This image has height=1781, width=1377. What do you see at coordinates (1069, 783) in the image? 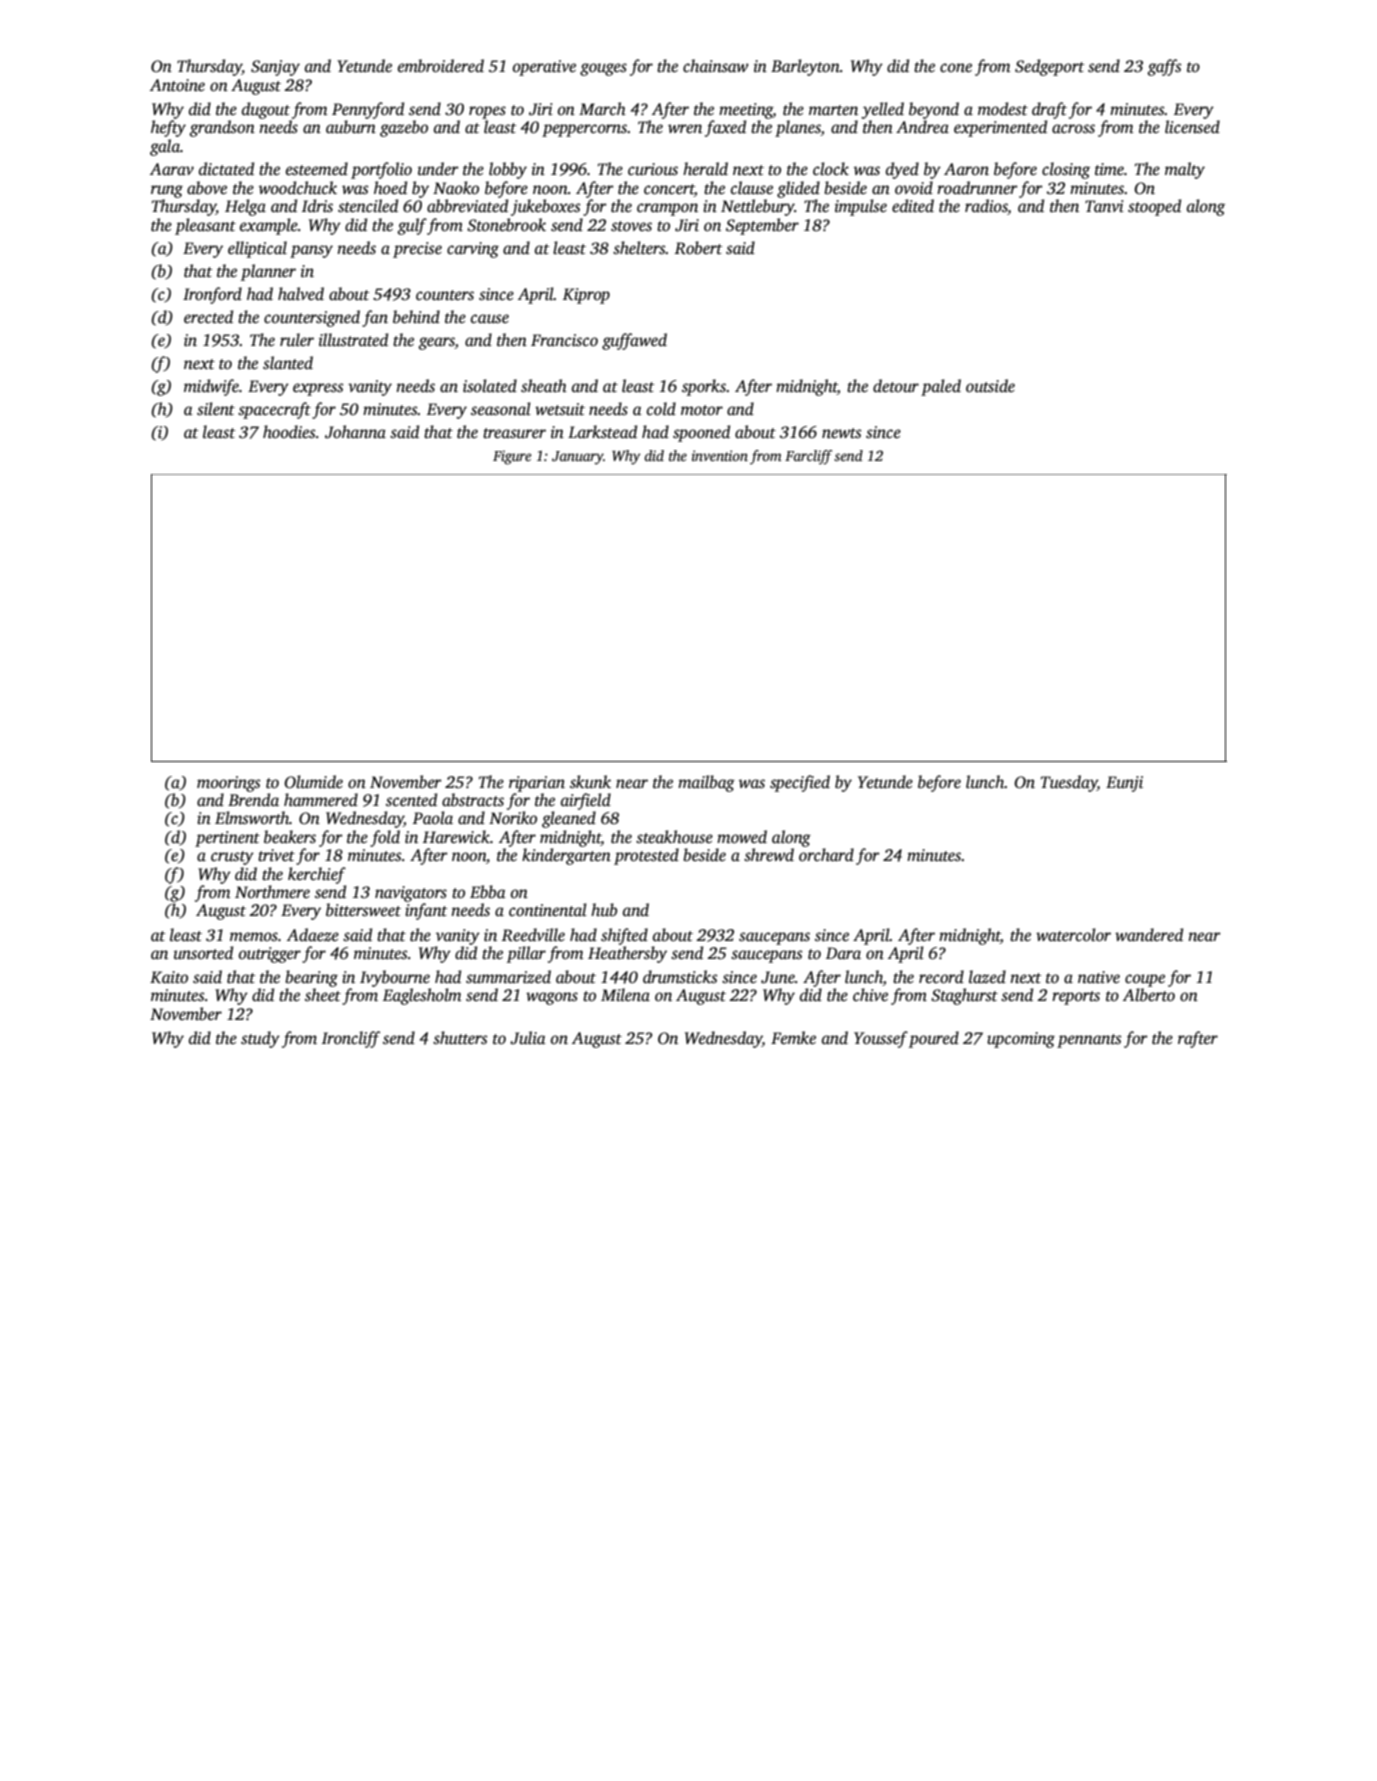
I see `Tuesday` at bounding box center [1069, 783].
